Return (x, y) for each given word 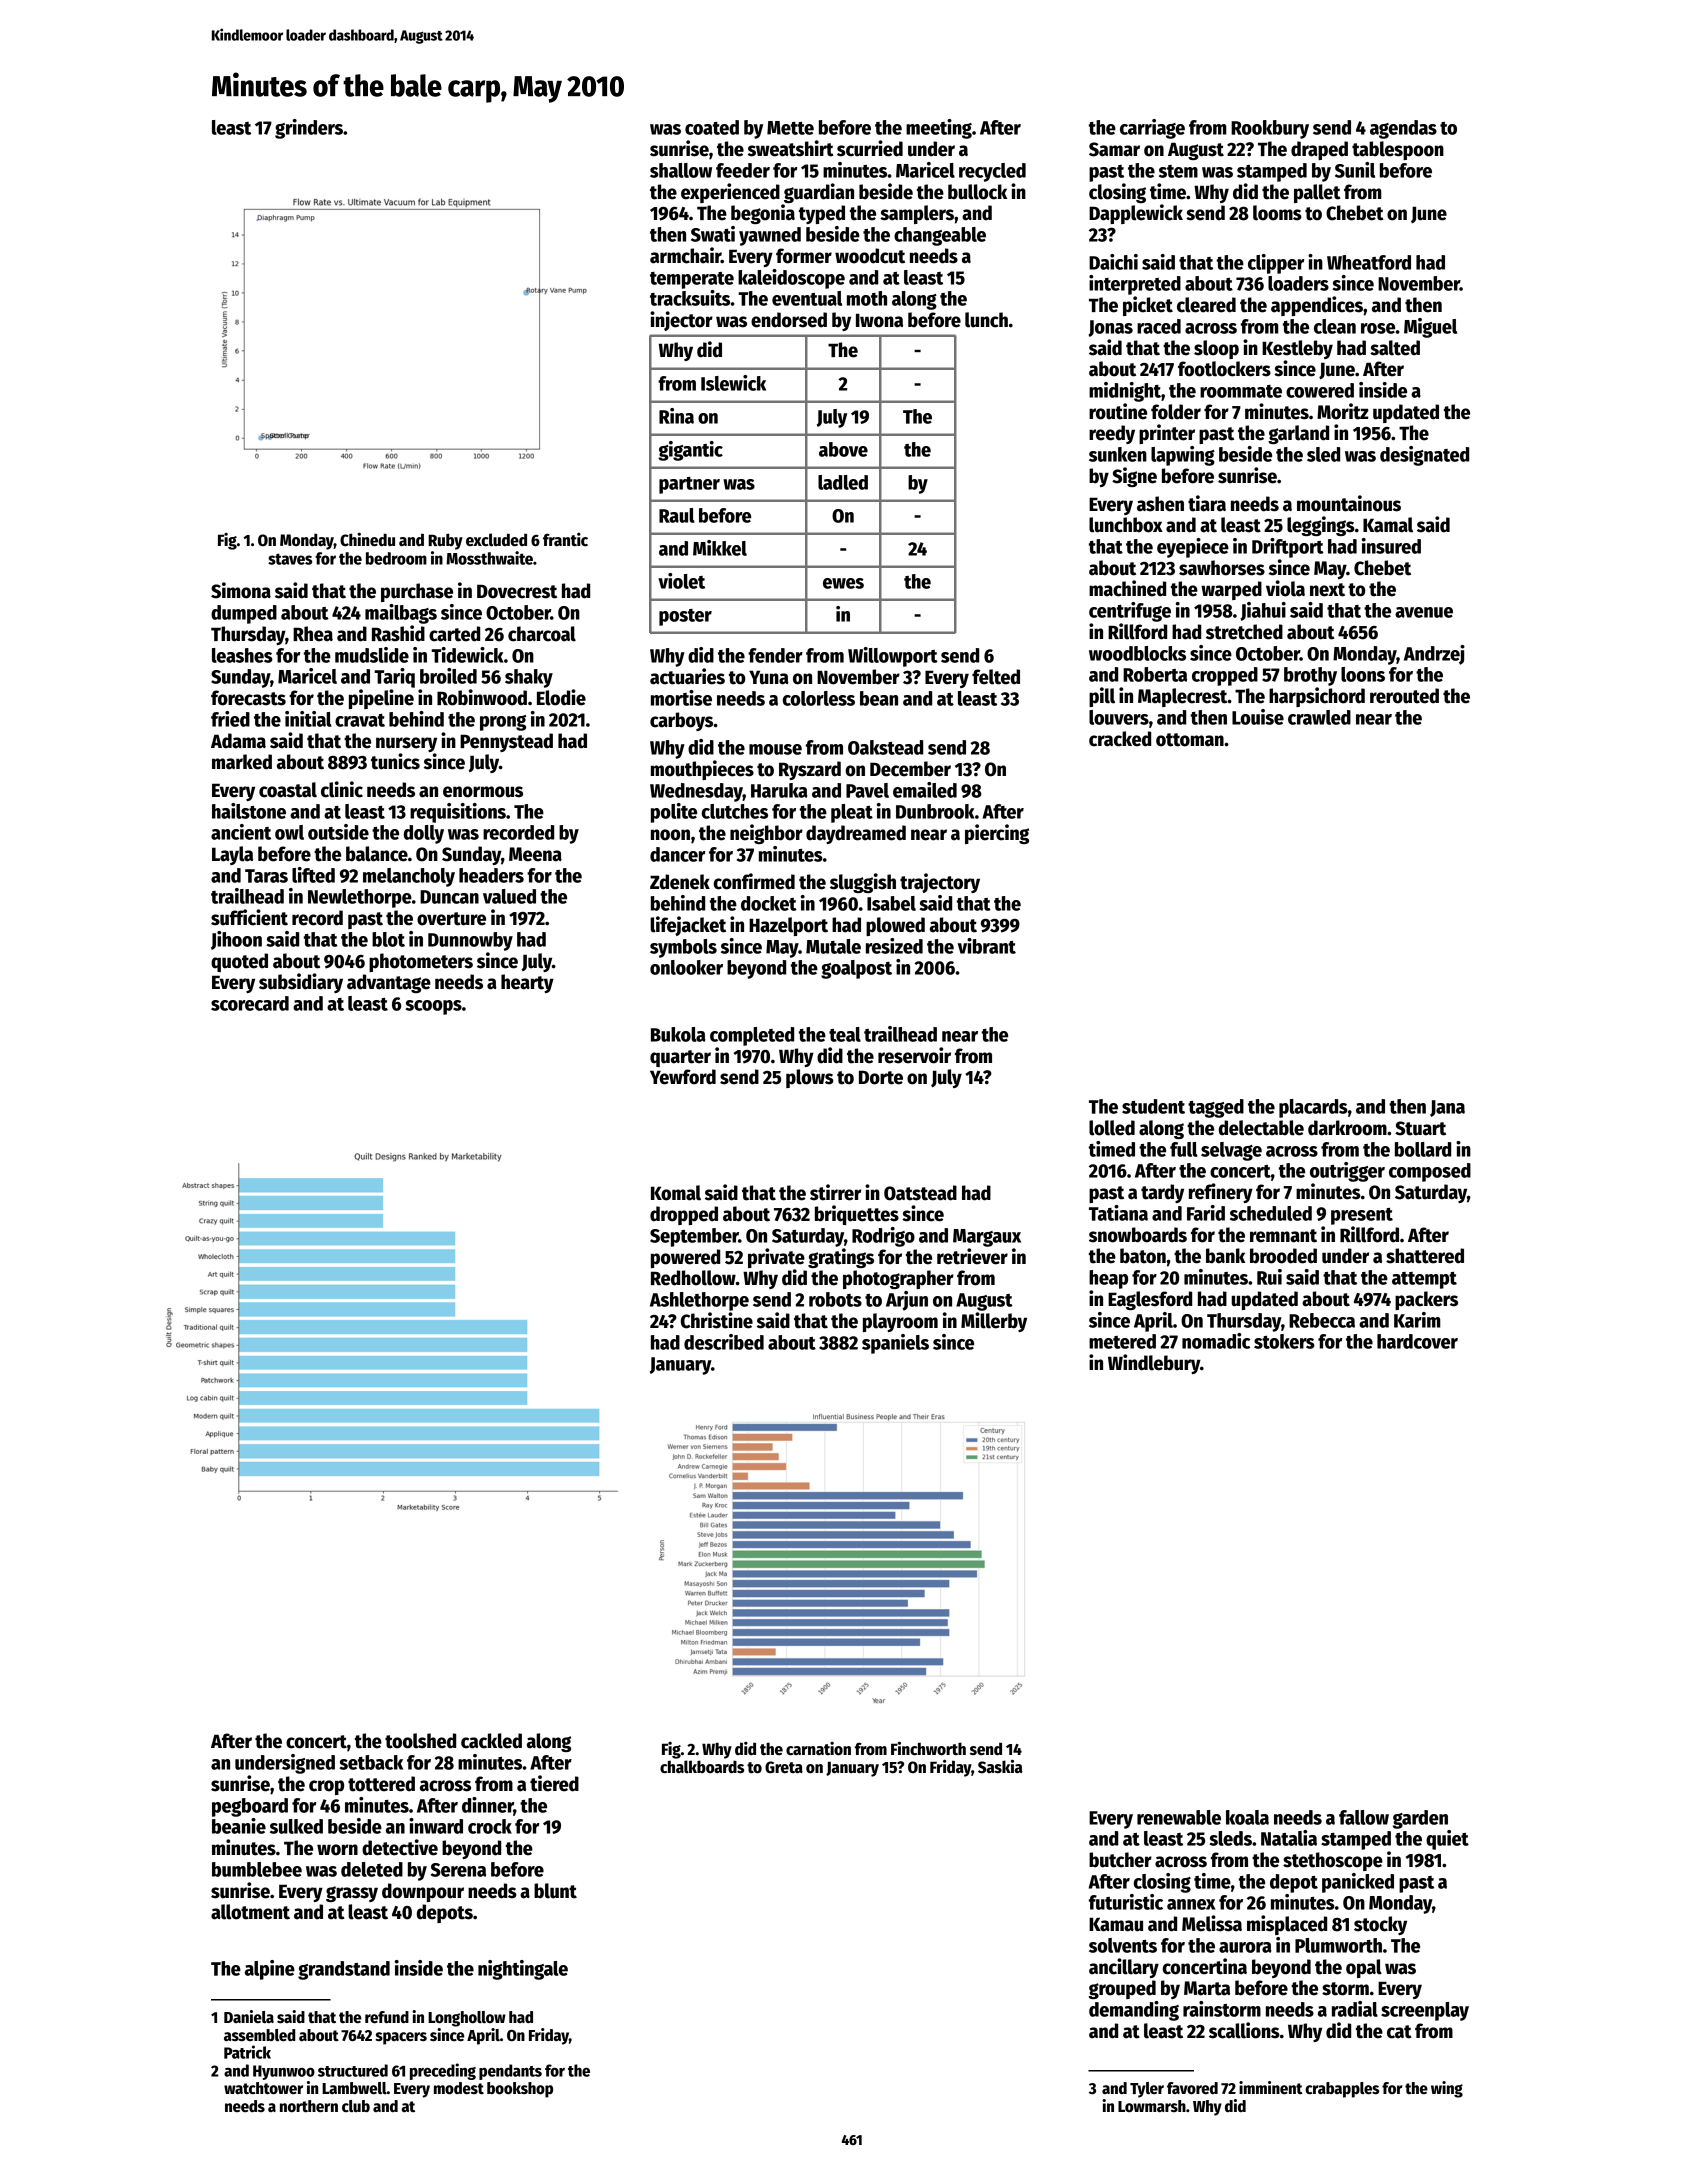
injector (681, 321)
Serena (458, 1870)
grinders (309, 129)
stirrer (835, 1192)
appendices (1317, 306)
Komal (676, 1193)
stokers (1284, 1341)
